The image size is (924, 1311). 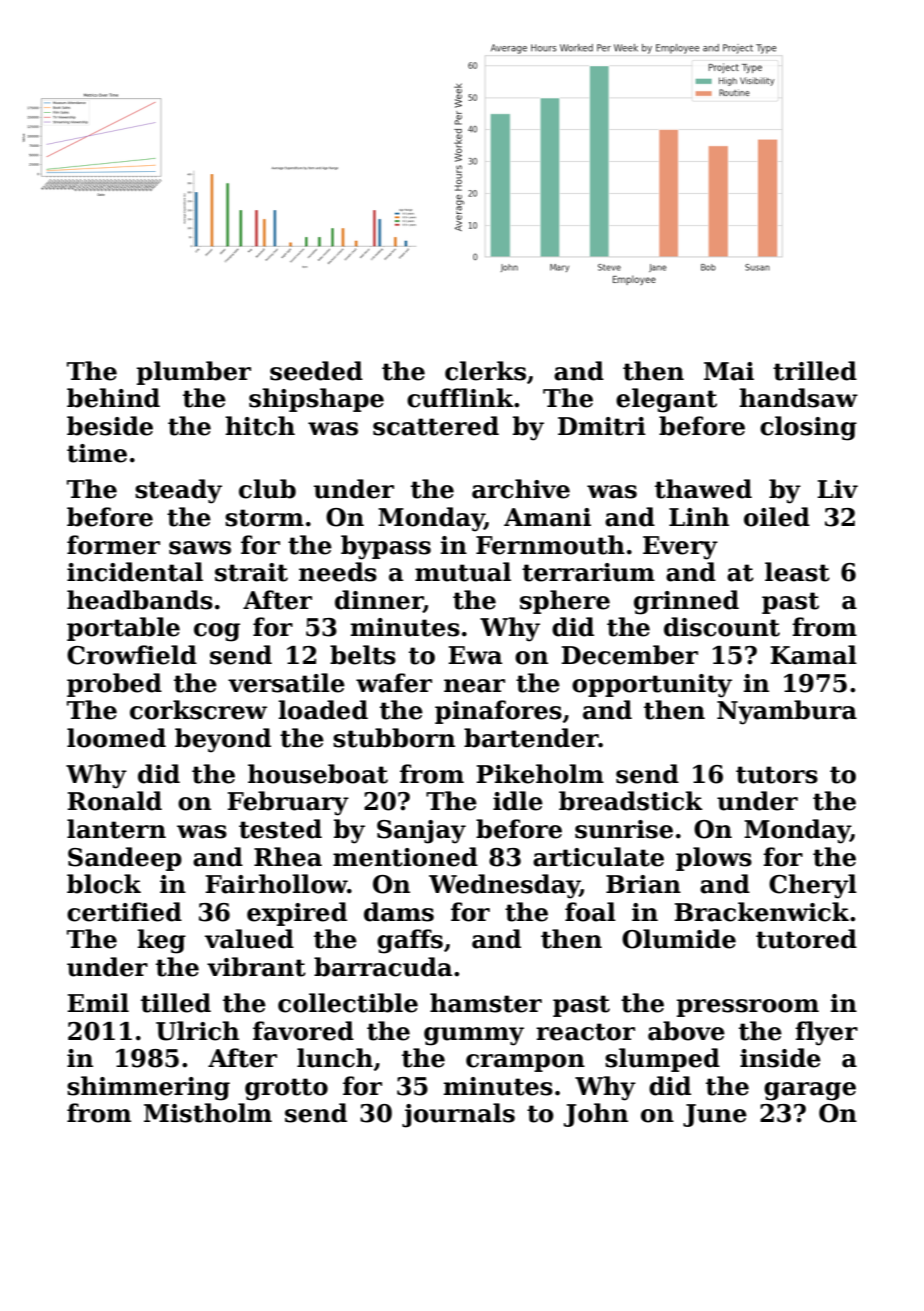 I want to click on Crowfield, so click(x=132, y=655).
